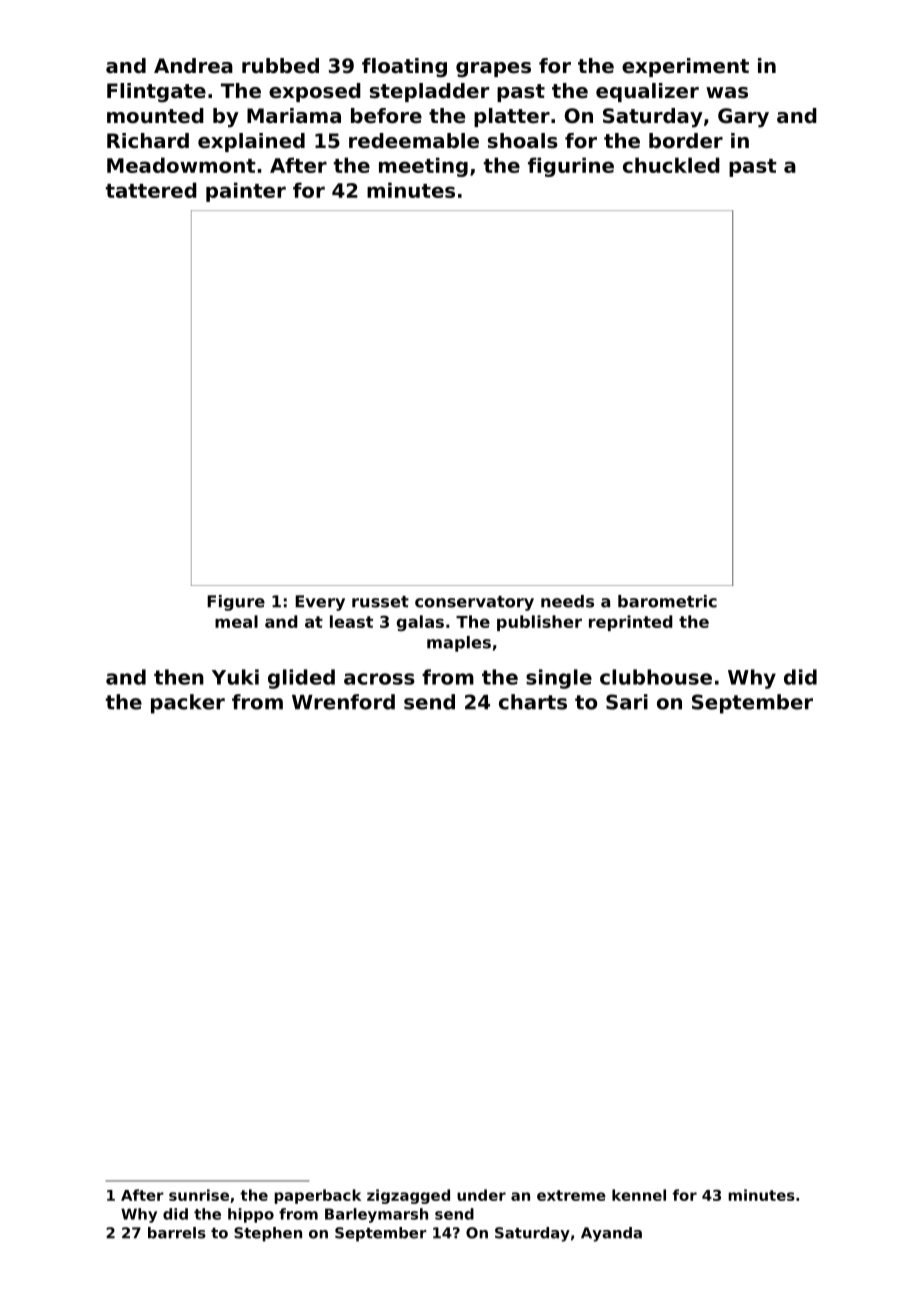 The image size is (924, 1308). Describe the element at coordinates (474, 603) in the image. I see `conservatory` at that location.
